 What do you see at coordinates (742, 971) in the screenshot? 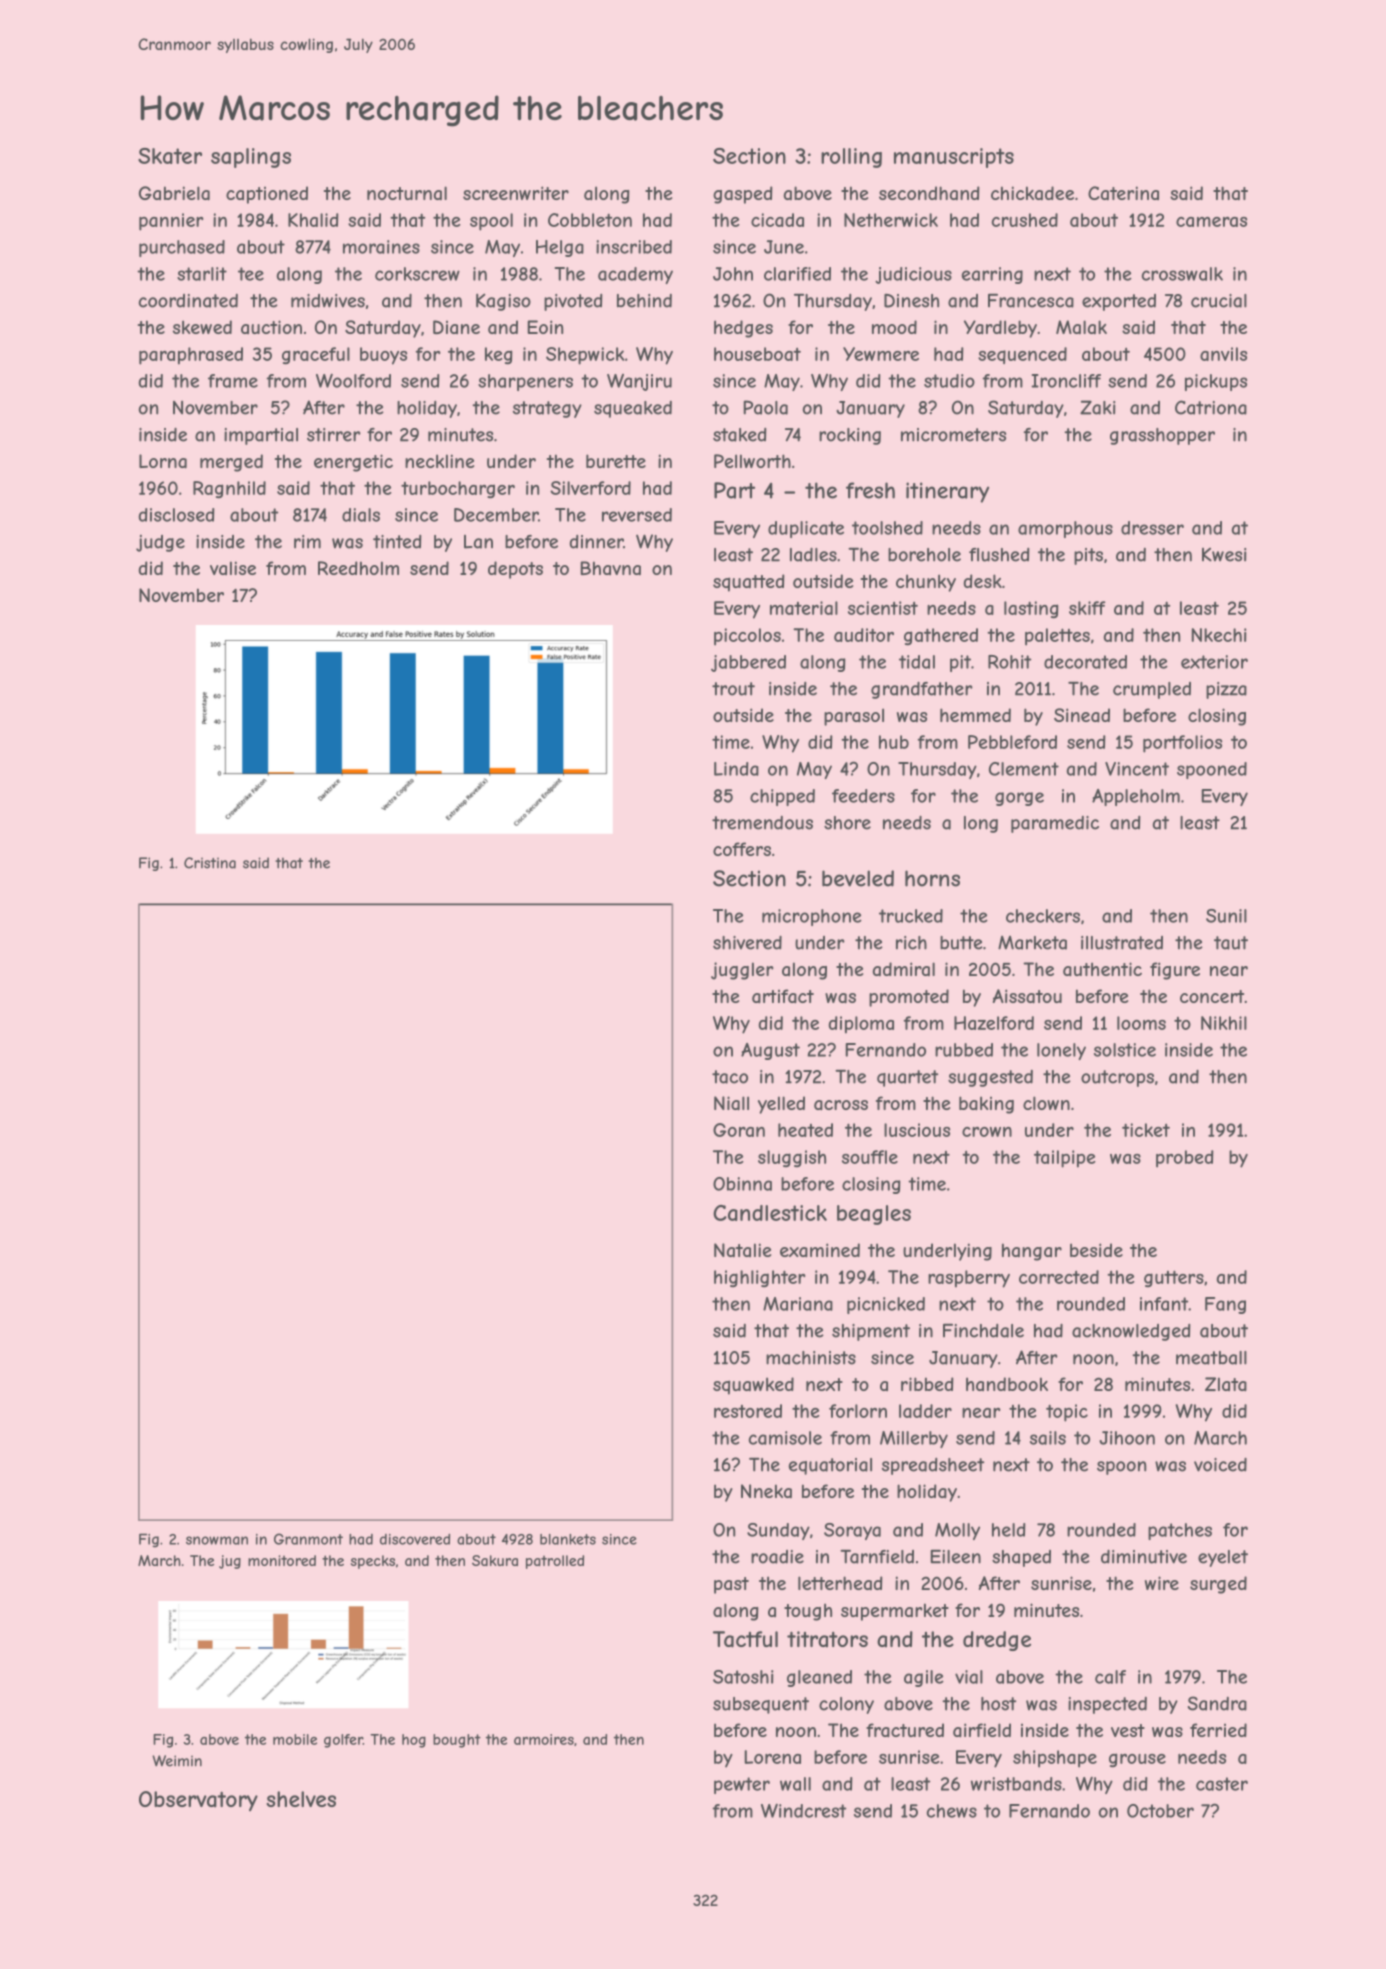
I see `juggler` at bounding box center [742, 971].
